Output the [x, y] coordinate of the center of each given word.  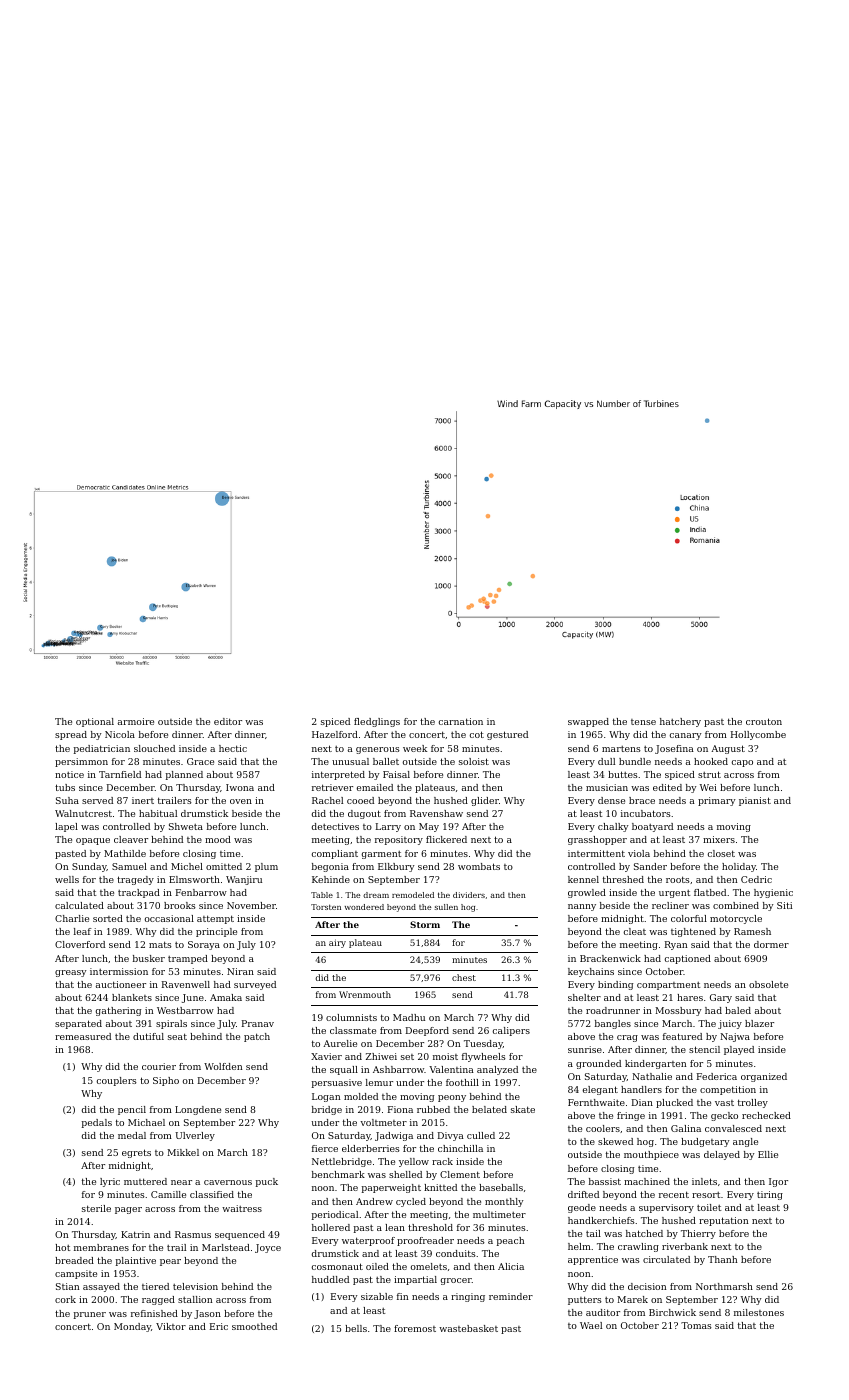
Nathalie [652, 1076]
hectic [233, 748]
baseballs [501, 1187]
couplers [117, 1081]
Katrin [135, 1234]
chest [464, 977]
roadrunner [613, 1010]
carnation [461, 721]
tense [643, 722]
